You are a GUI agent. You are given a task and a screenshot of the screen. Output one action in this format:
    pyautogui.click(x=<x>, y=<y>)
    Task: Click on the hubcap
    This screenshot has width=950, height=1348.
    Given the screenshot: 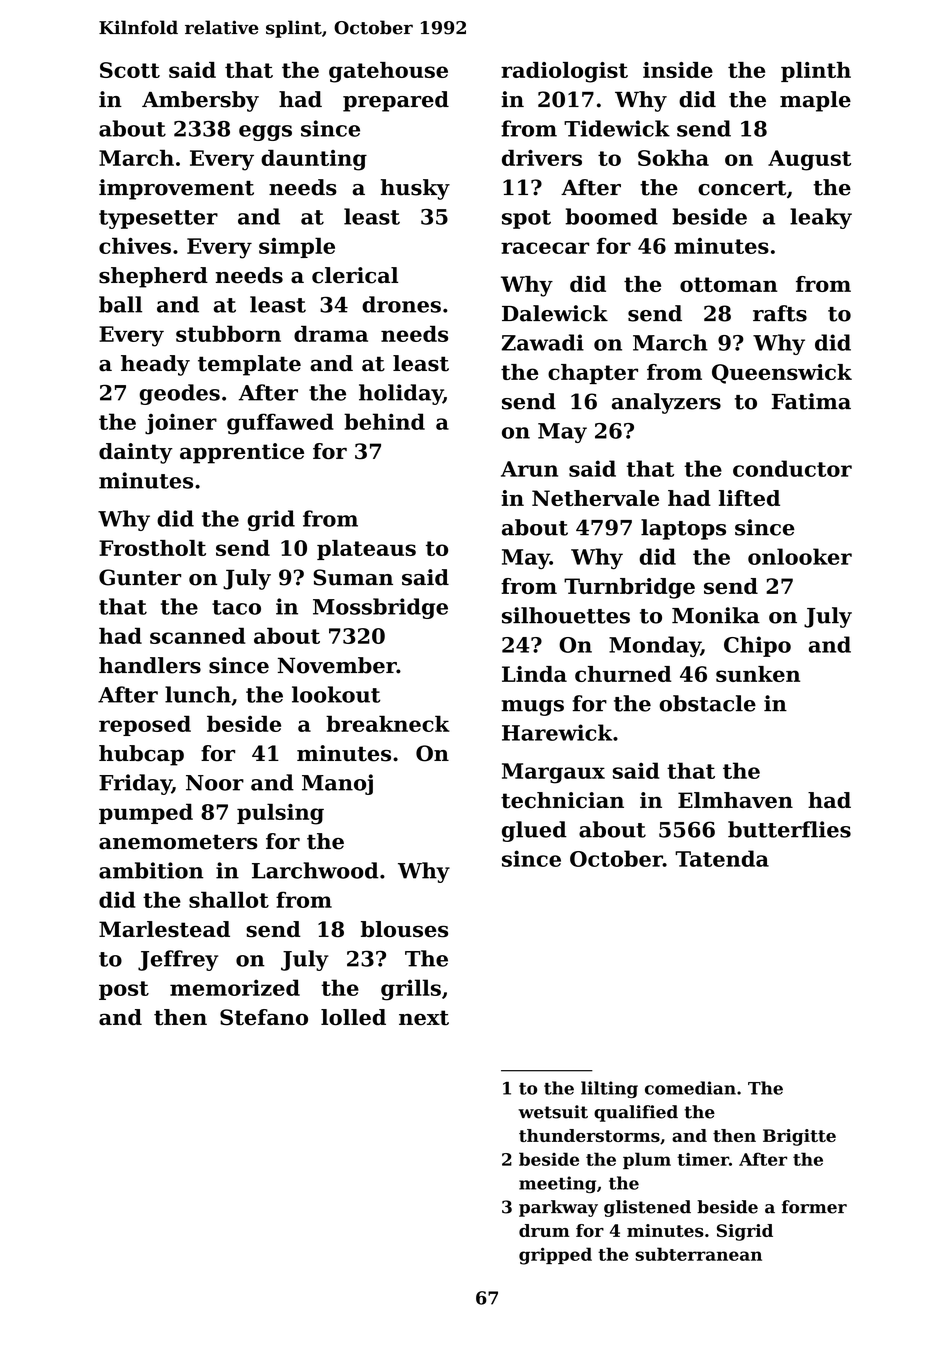 What is the action you would take?
    pyautogui.click(x=141, y=755)
